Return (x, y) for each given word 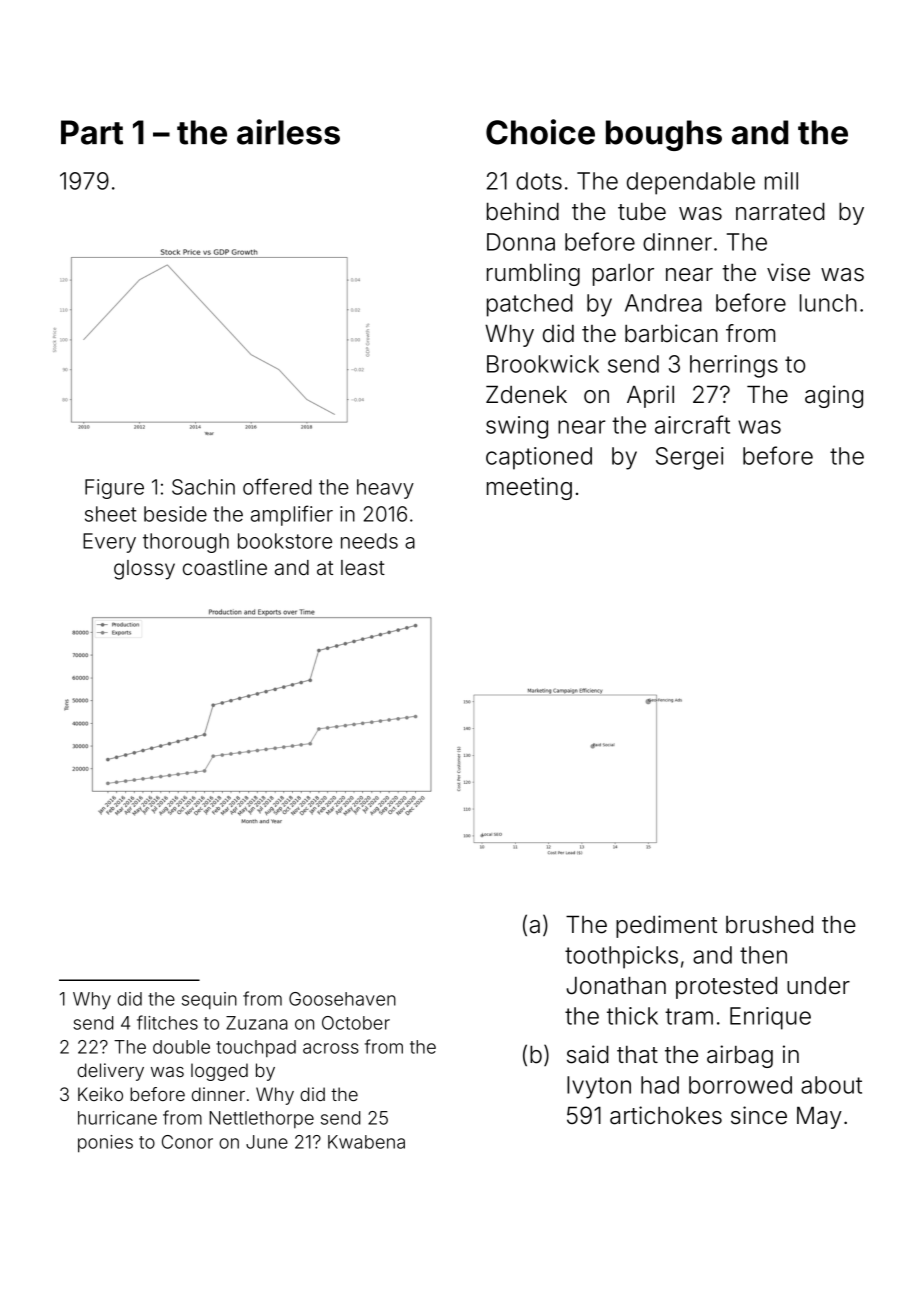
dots (539, 181)
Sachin (203, 487)
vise (788, 272)
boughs (664, 135)
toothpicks (621, 957)
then (763, 955)
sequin (209, 1000)
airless (288, 132)
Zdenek (526, 395)
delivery (110, 1072)
